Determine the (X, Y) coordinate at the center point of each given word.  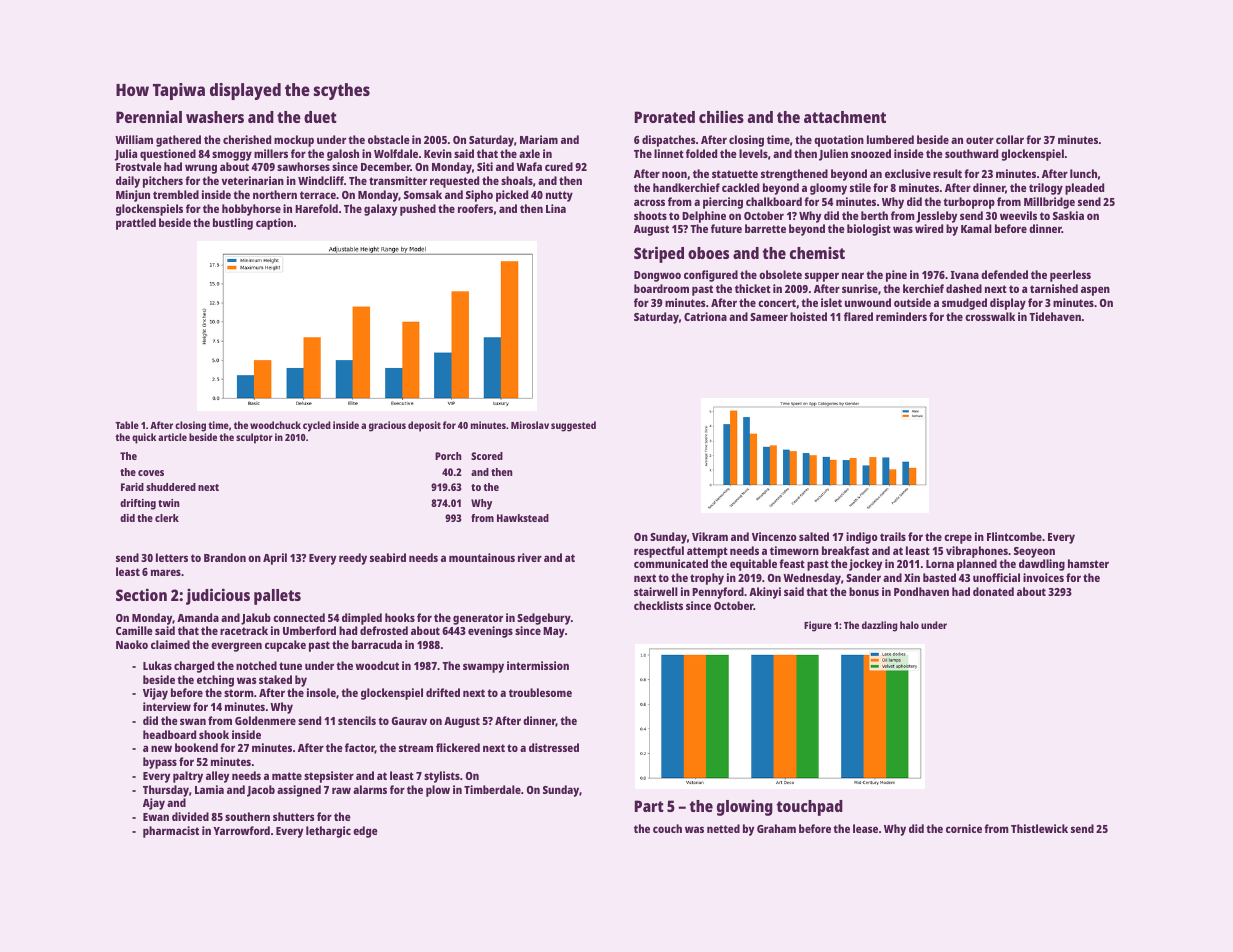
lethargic (328, 832)
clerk (167, 518)
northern (275, 194)
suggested (573, 426)
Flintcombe (1014, 536)
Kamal (976, 228)
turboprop (969, 203)
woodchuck (275, 425)
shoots (650, 215)
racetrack (244, 630)
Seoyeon (1034, 552)
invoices (1043, 577)
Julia (126, 155)
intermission (538, 665)
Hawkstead (523, 518)
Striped (659, 254)
